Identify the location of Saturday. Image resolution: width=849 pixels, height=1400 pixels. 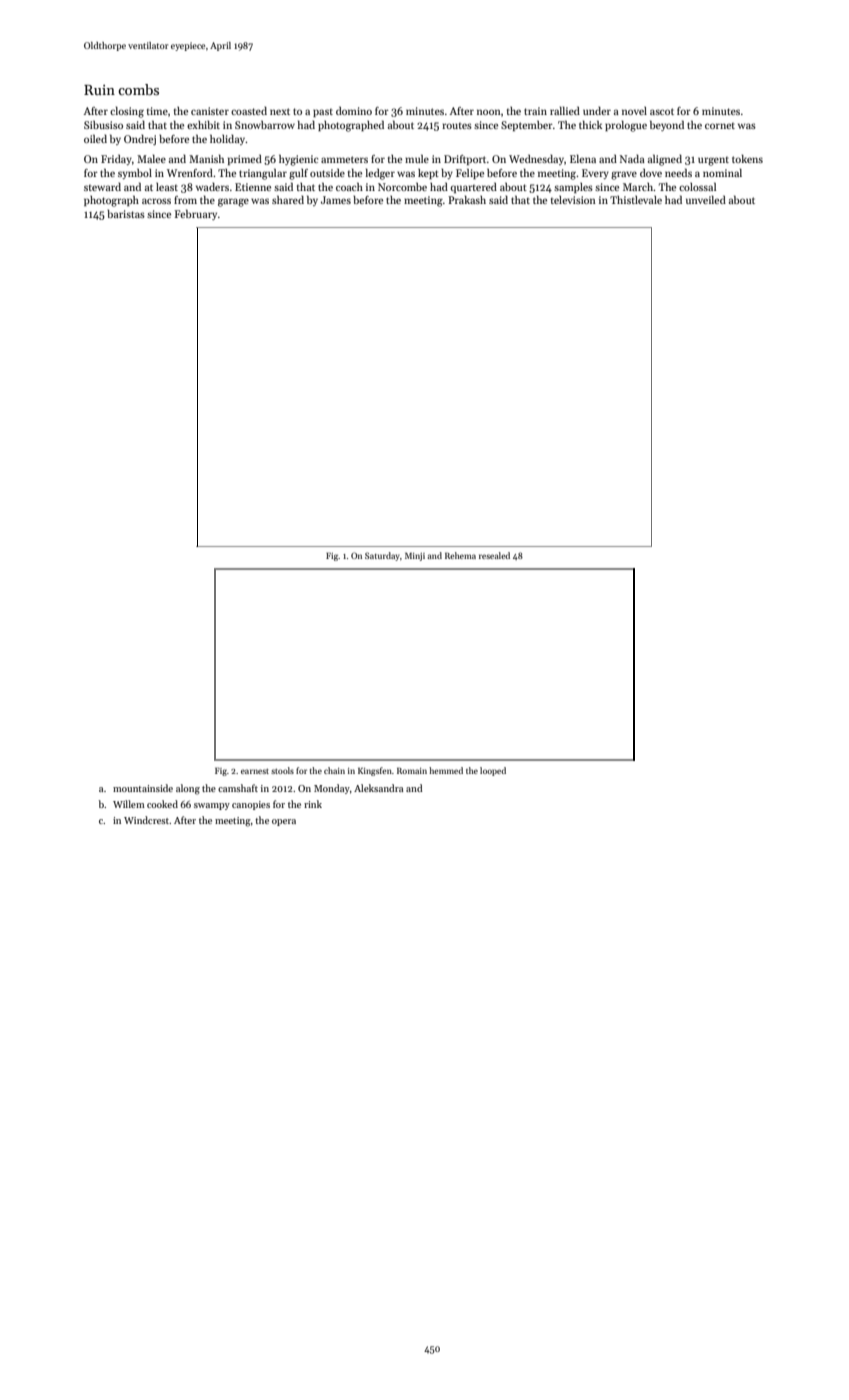
(382, 556).
